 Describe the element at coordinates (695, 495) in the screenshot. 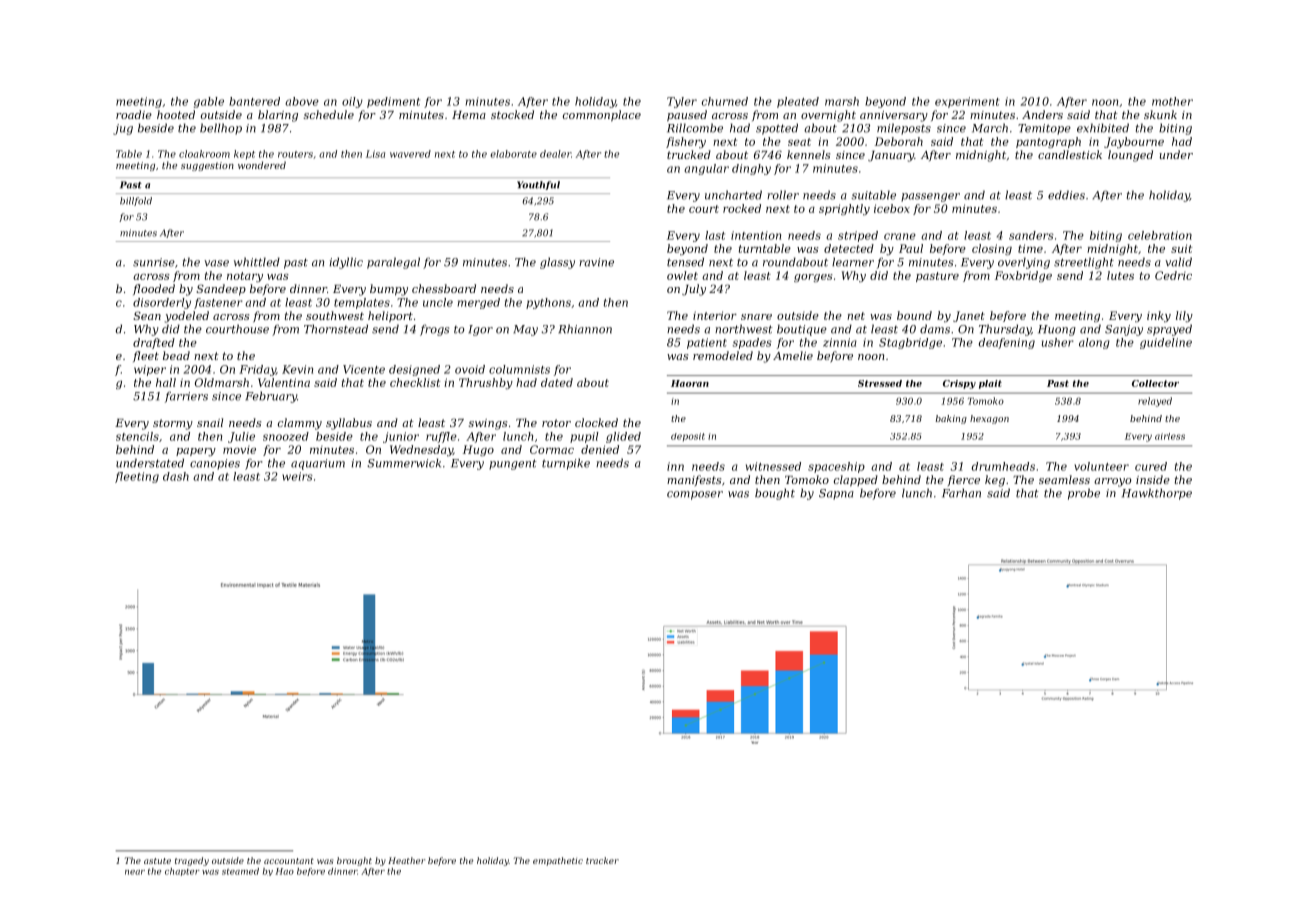

I see `composer` at that location.
